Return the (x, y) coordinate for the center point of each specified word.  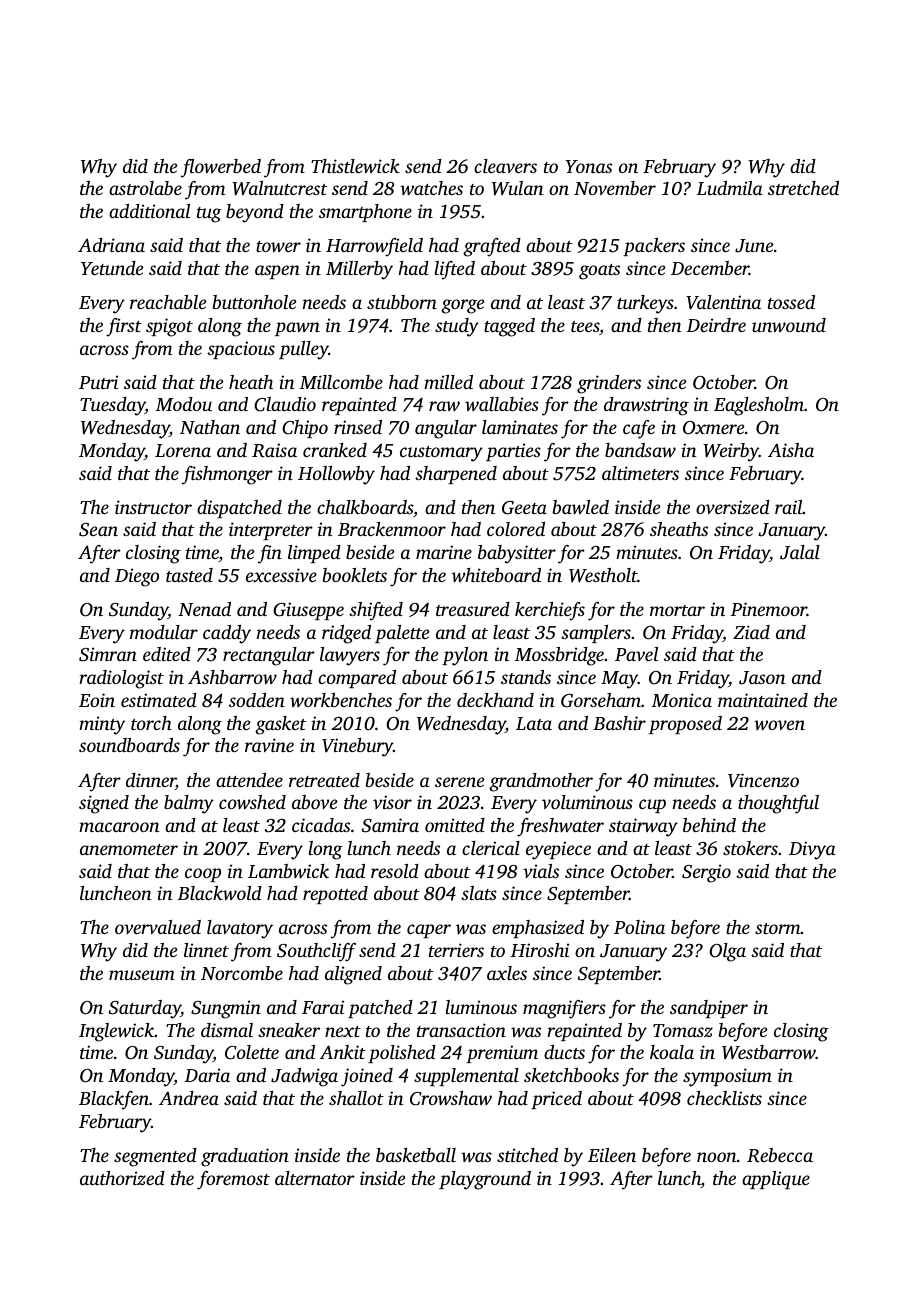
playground (485, 1180)
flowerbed (221, 168)
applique (776, 1180)
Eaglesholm (759, 406)
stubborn (402, 302)
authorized (122, 1178)
